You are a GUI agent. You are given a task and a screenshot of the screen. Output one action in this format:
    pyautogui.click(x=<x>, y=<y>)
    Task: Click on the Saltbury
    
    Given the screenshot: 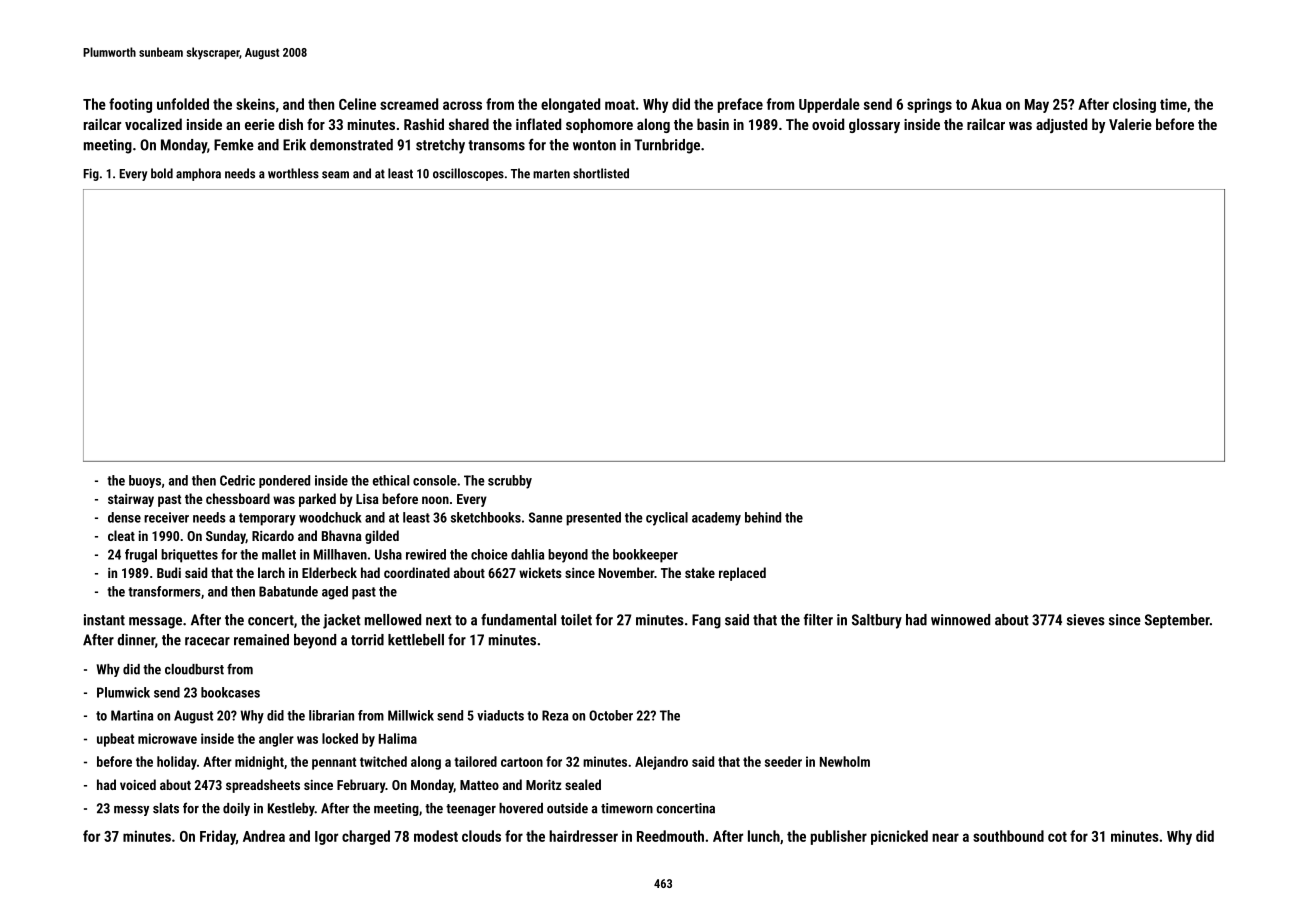 What is the action you would take?
    pyautogui.click(x=877, y=621)
